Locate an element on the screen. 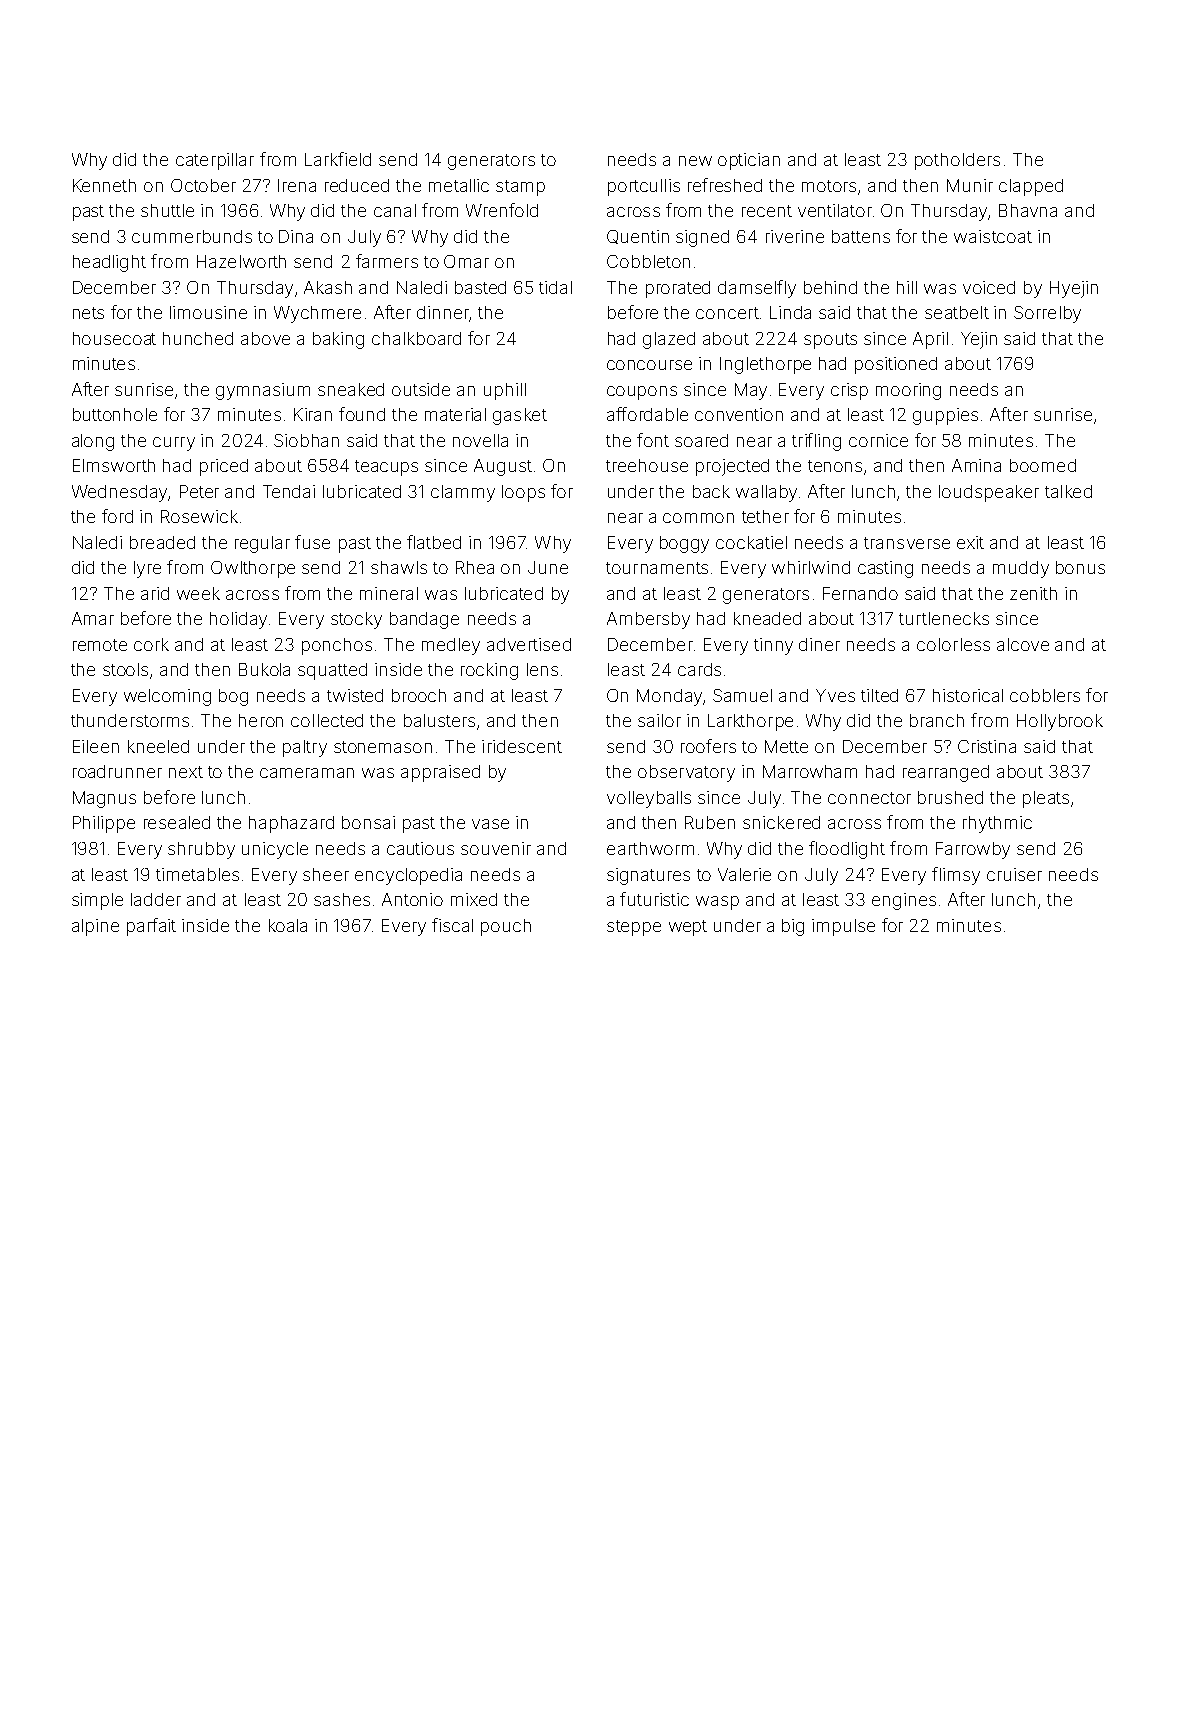  crisp is located at coordinates (849, 391).
